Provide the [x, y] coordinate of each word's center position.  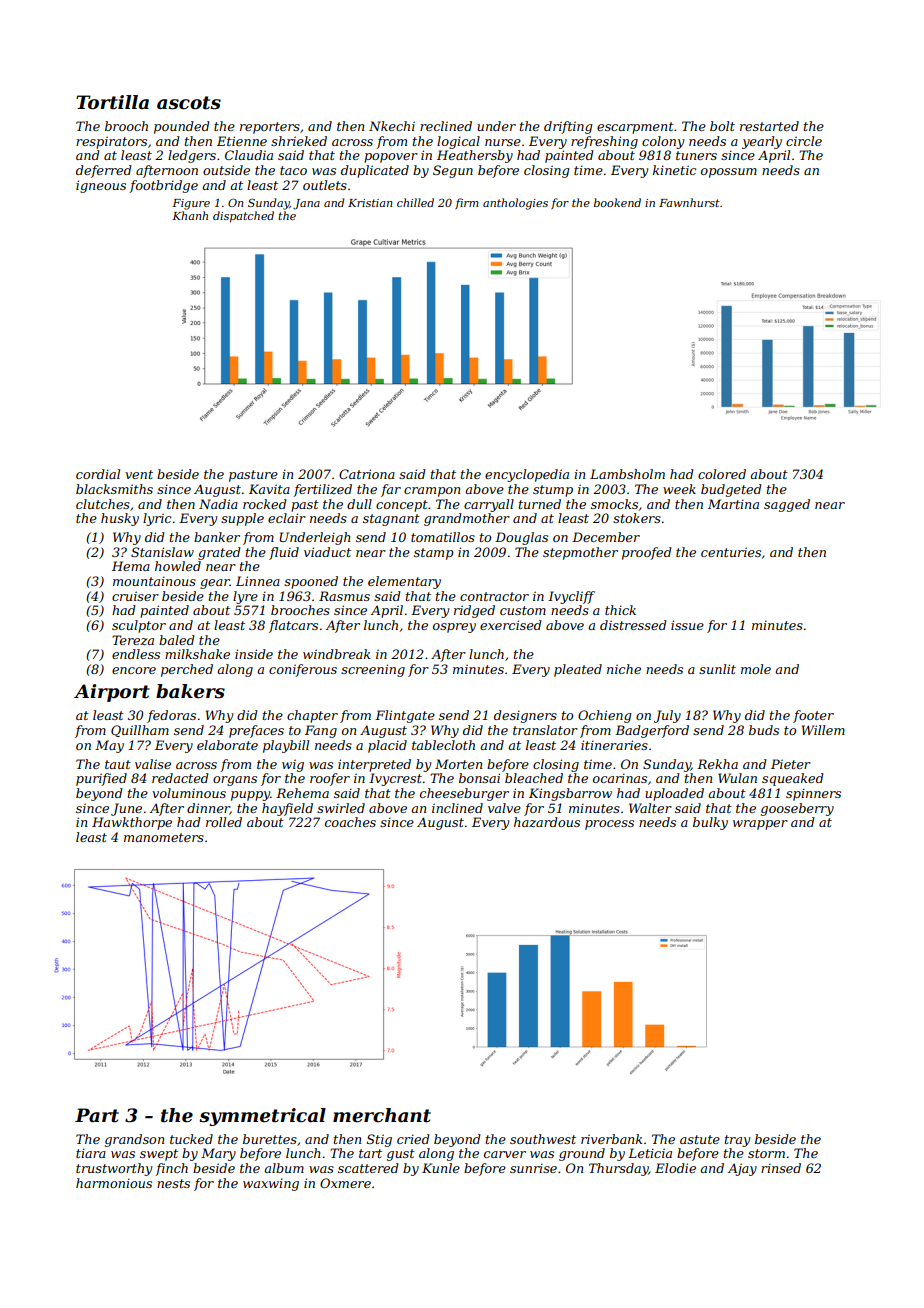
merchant [382, 1115]
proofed [647, 553]
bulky [710, 823]
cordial [98, 474]
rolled [224, 822]
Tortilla [112, 102]
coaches [350, 822]
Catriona [367, 474]
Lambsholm [627, 474]
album [284, 1168]
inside [254, 654]
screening [373, 670]
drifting [568, 127]
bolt [722, 126]
